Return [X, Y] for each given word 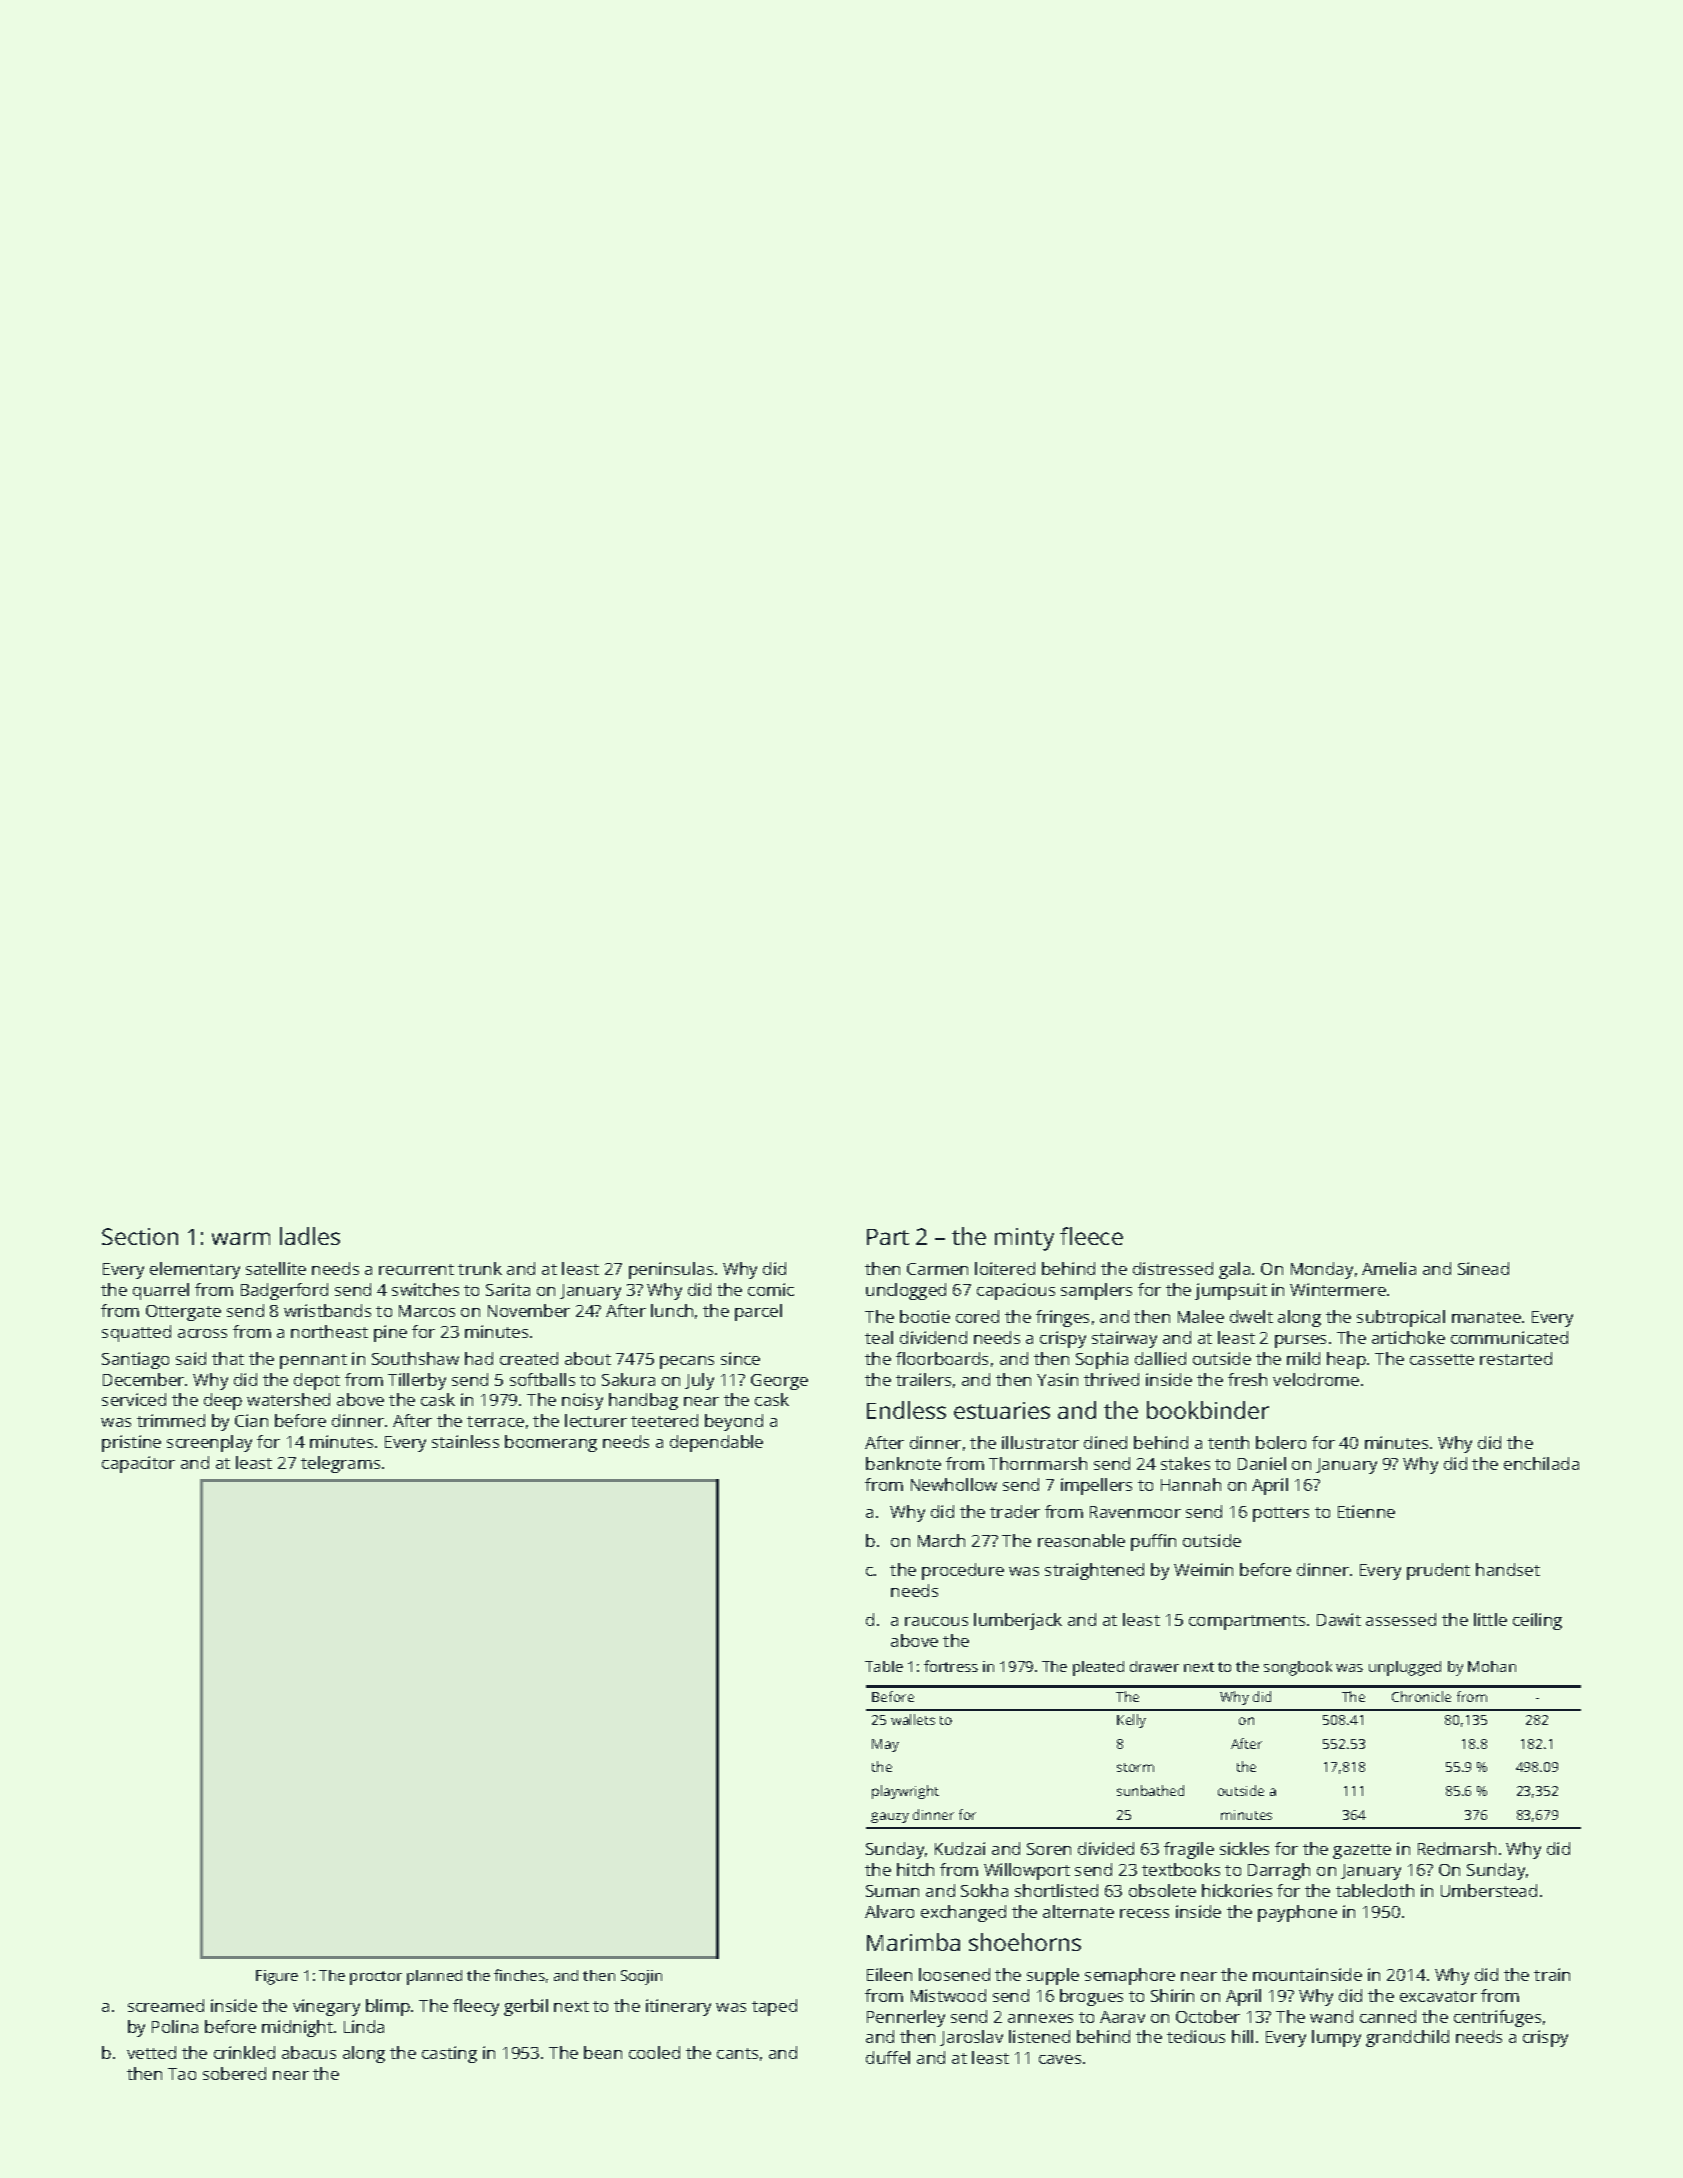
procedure [963, 1571]
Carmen [937, 1269]
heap [1346, 1360]
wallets [913, 1719]
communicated [1509, 1337]
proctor [376, 1978]
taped [774, 2007]
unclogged [906, 1291]
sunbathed [1150, 1790]
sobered [234, 2073]
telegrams [340, 1464]
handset [1508, 1569]
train [1552, 1974]
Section [140, 1236]
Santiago [135, 1360]
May [885, 1745]
